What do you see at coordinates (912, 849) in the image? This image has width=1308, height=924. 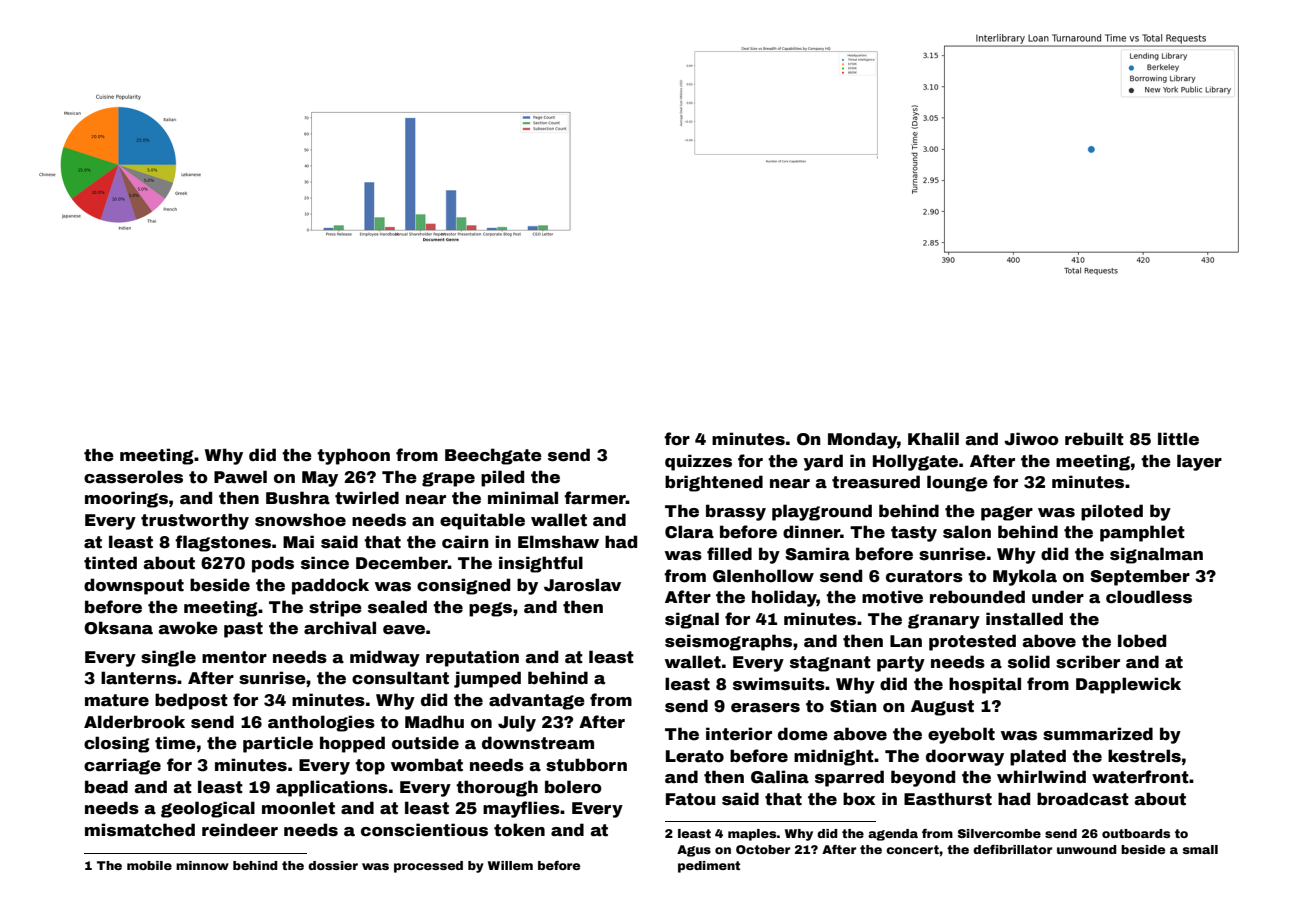 I see `concert` at bounding box center [912, 849].
